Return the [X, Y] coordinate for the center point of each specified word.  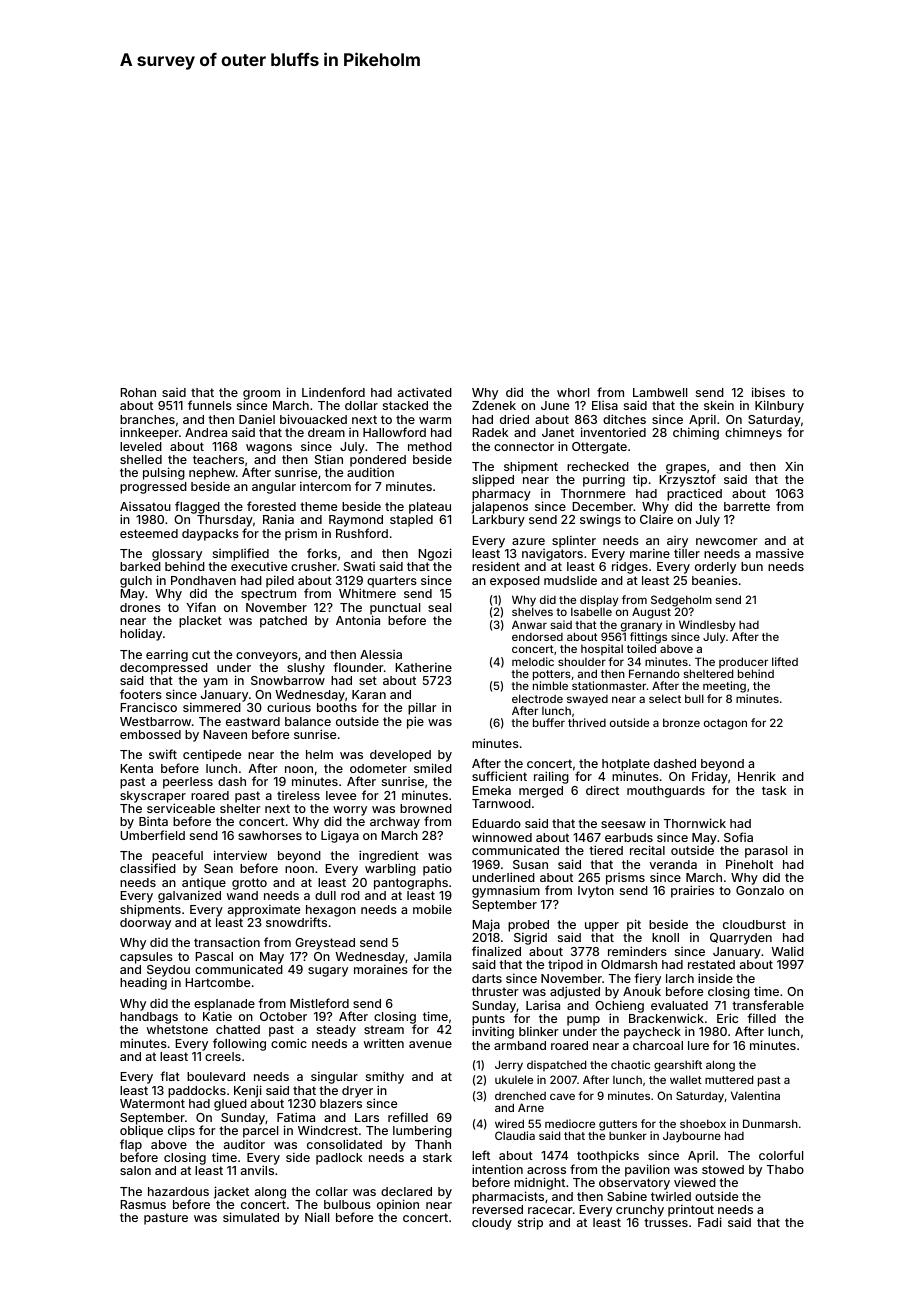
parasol [766, 852]
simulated [251, 1217]
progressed [153, 488]
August [651, 613]
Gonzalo [760, 890]
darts [487, 978]
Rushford [362, 533]
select [665, 698]
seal [439, 607]
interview [240, 855]
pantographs [411, 884]
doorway [145, 924]
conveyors [267, 657]
